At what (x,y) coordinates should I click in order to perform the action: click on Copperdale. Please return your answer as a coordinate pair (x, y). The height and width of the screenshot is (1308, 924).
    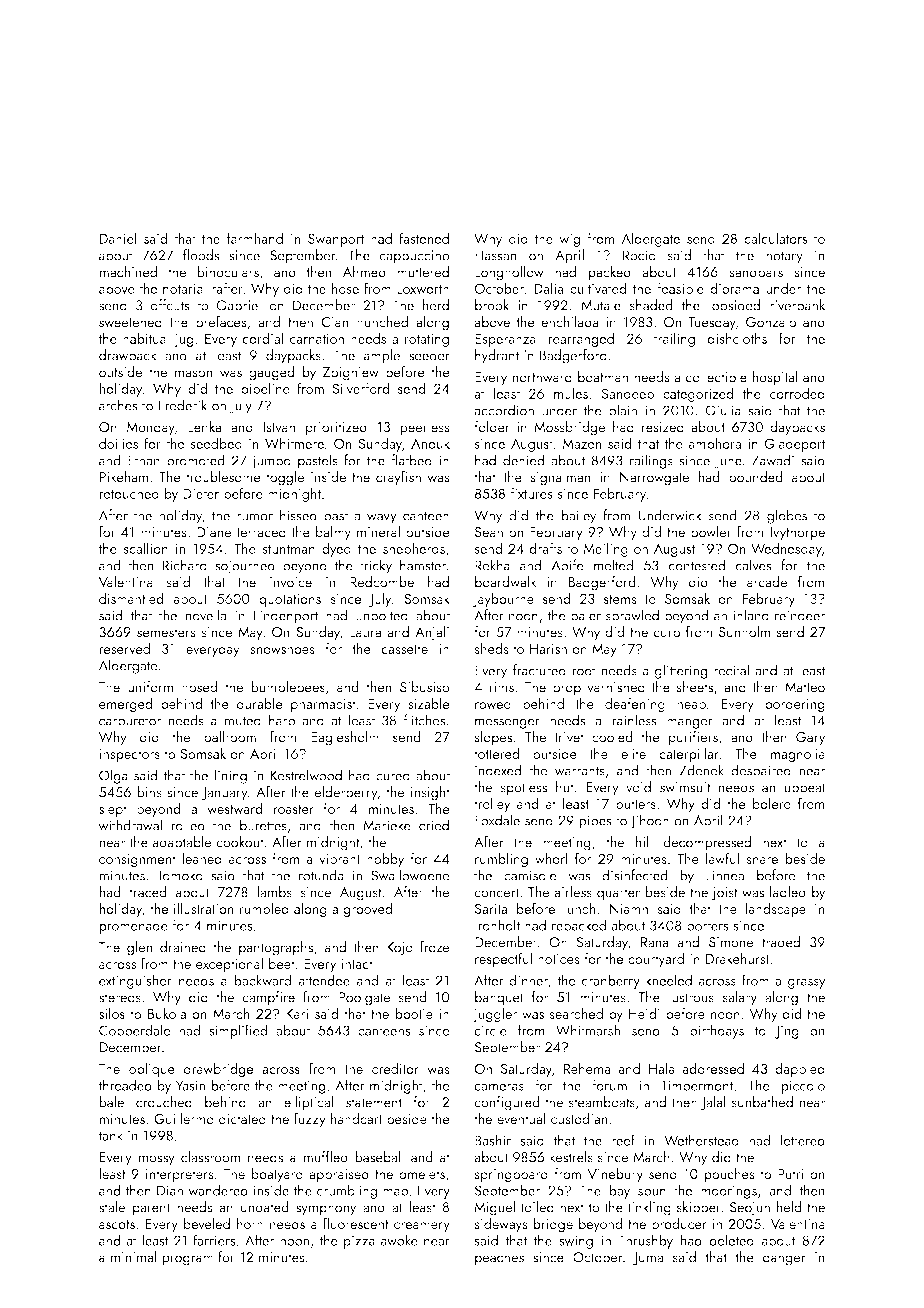
    Looking at the image, I should click on (135, 1031).
